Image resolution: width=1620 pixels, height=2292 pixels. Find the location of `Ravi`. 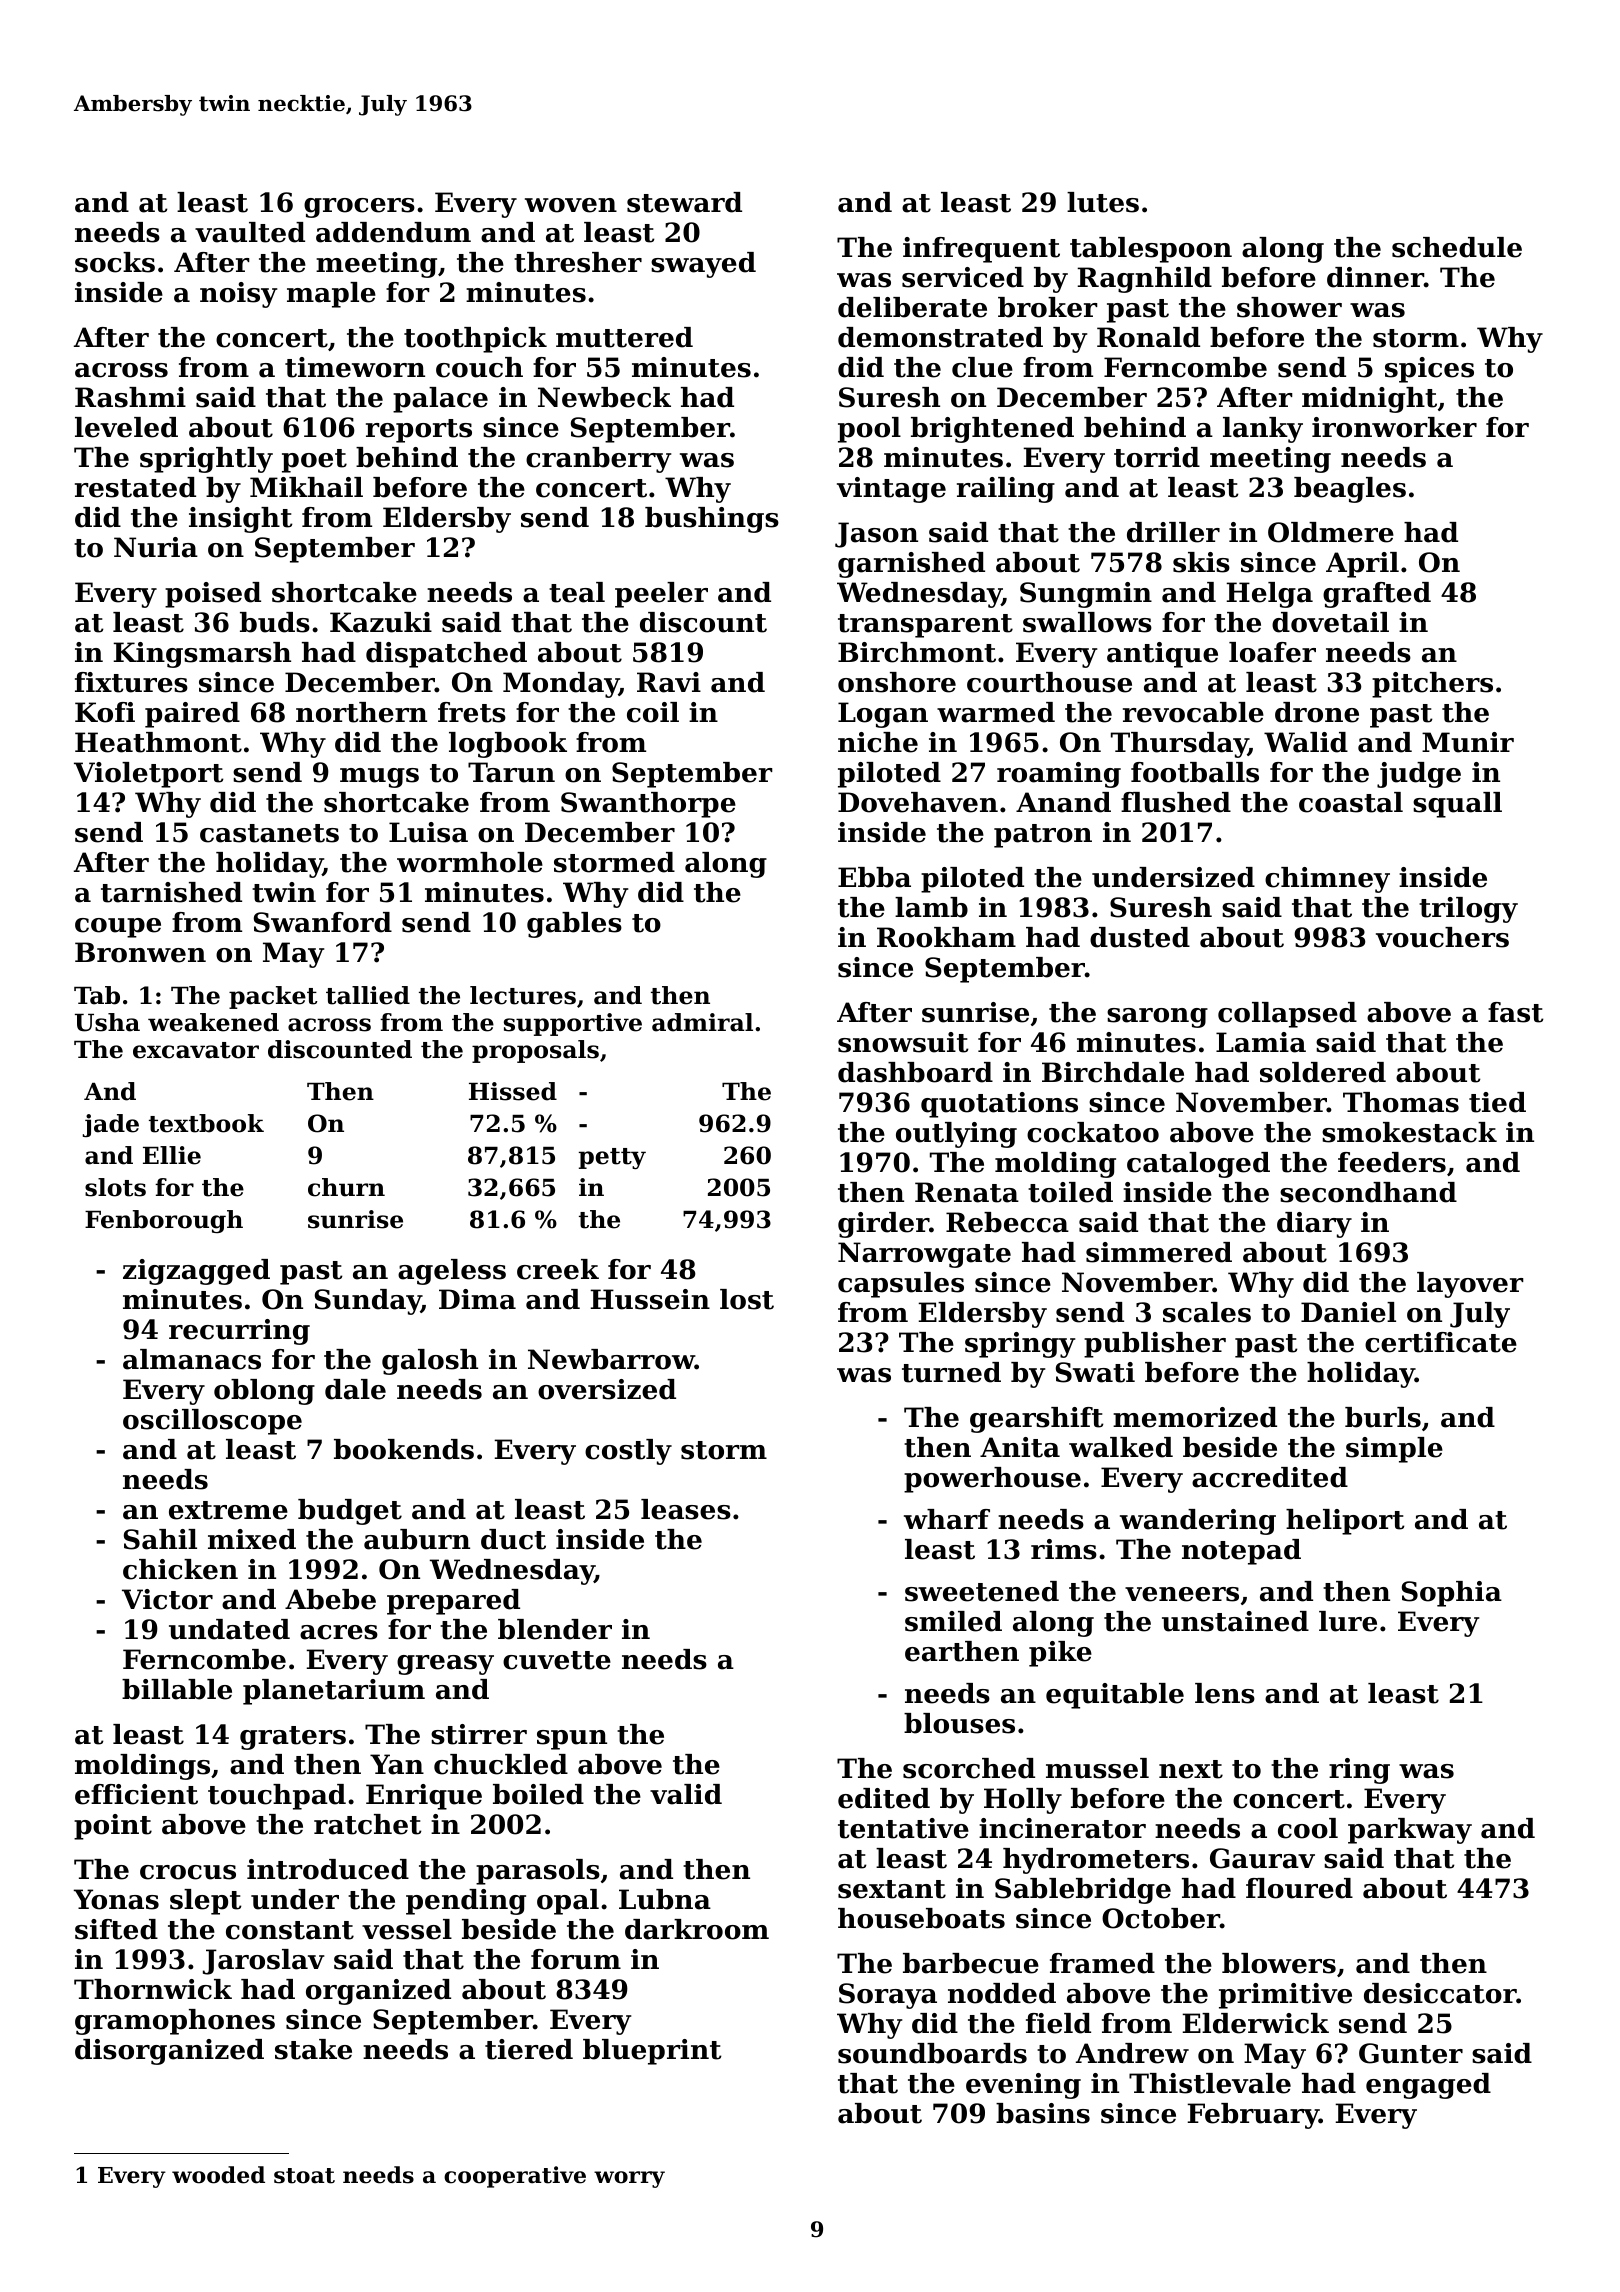

Ravi is located at coordinates (669, 682).
